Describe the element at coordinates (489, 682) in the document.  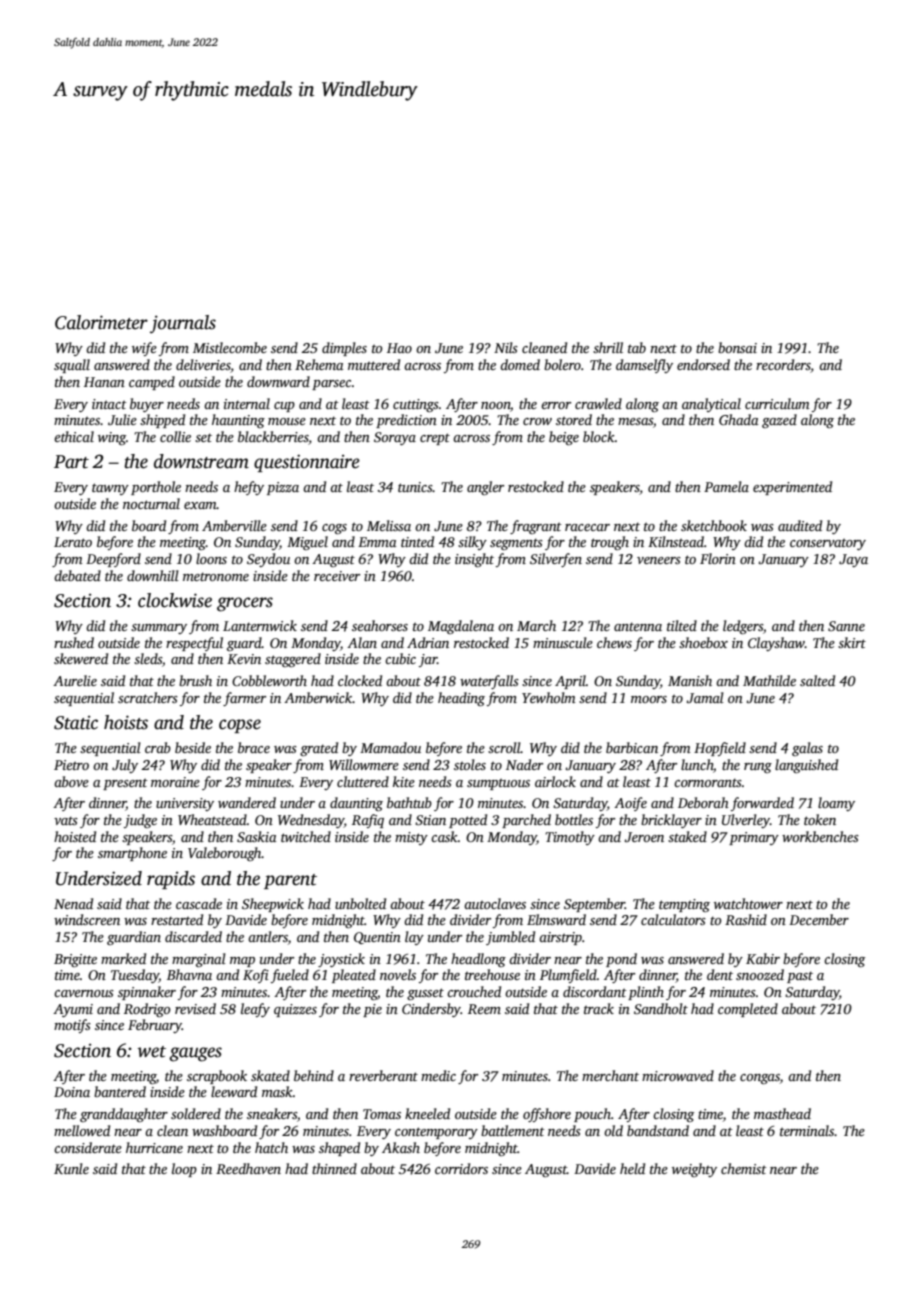
I see `waterfalls` at that location.
